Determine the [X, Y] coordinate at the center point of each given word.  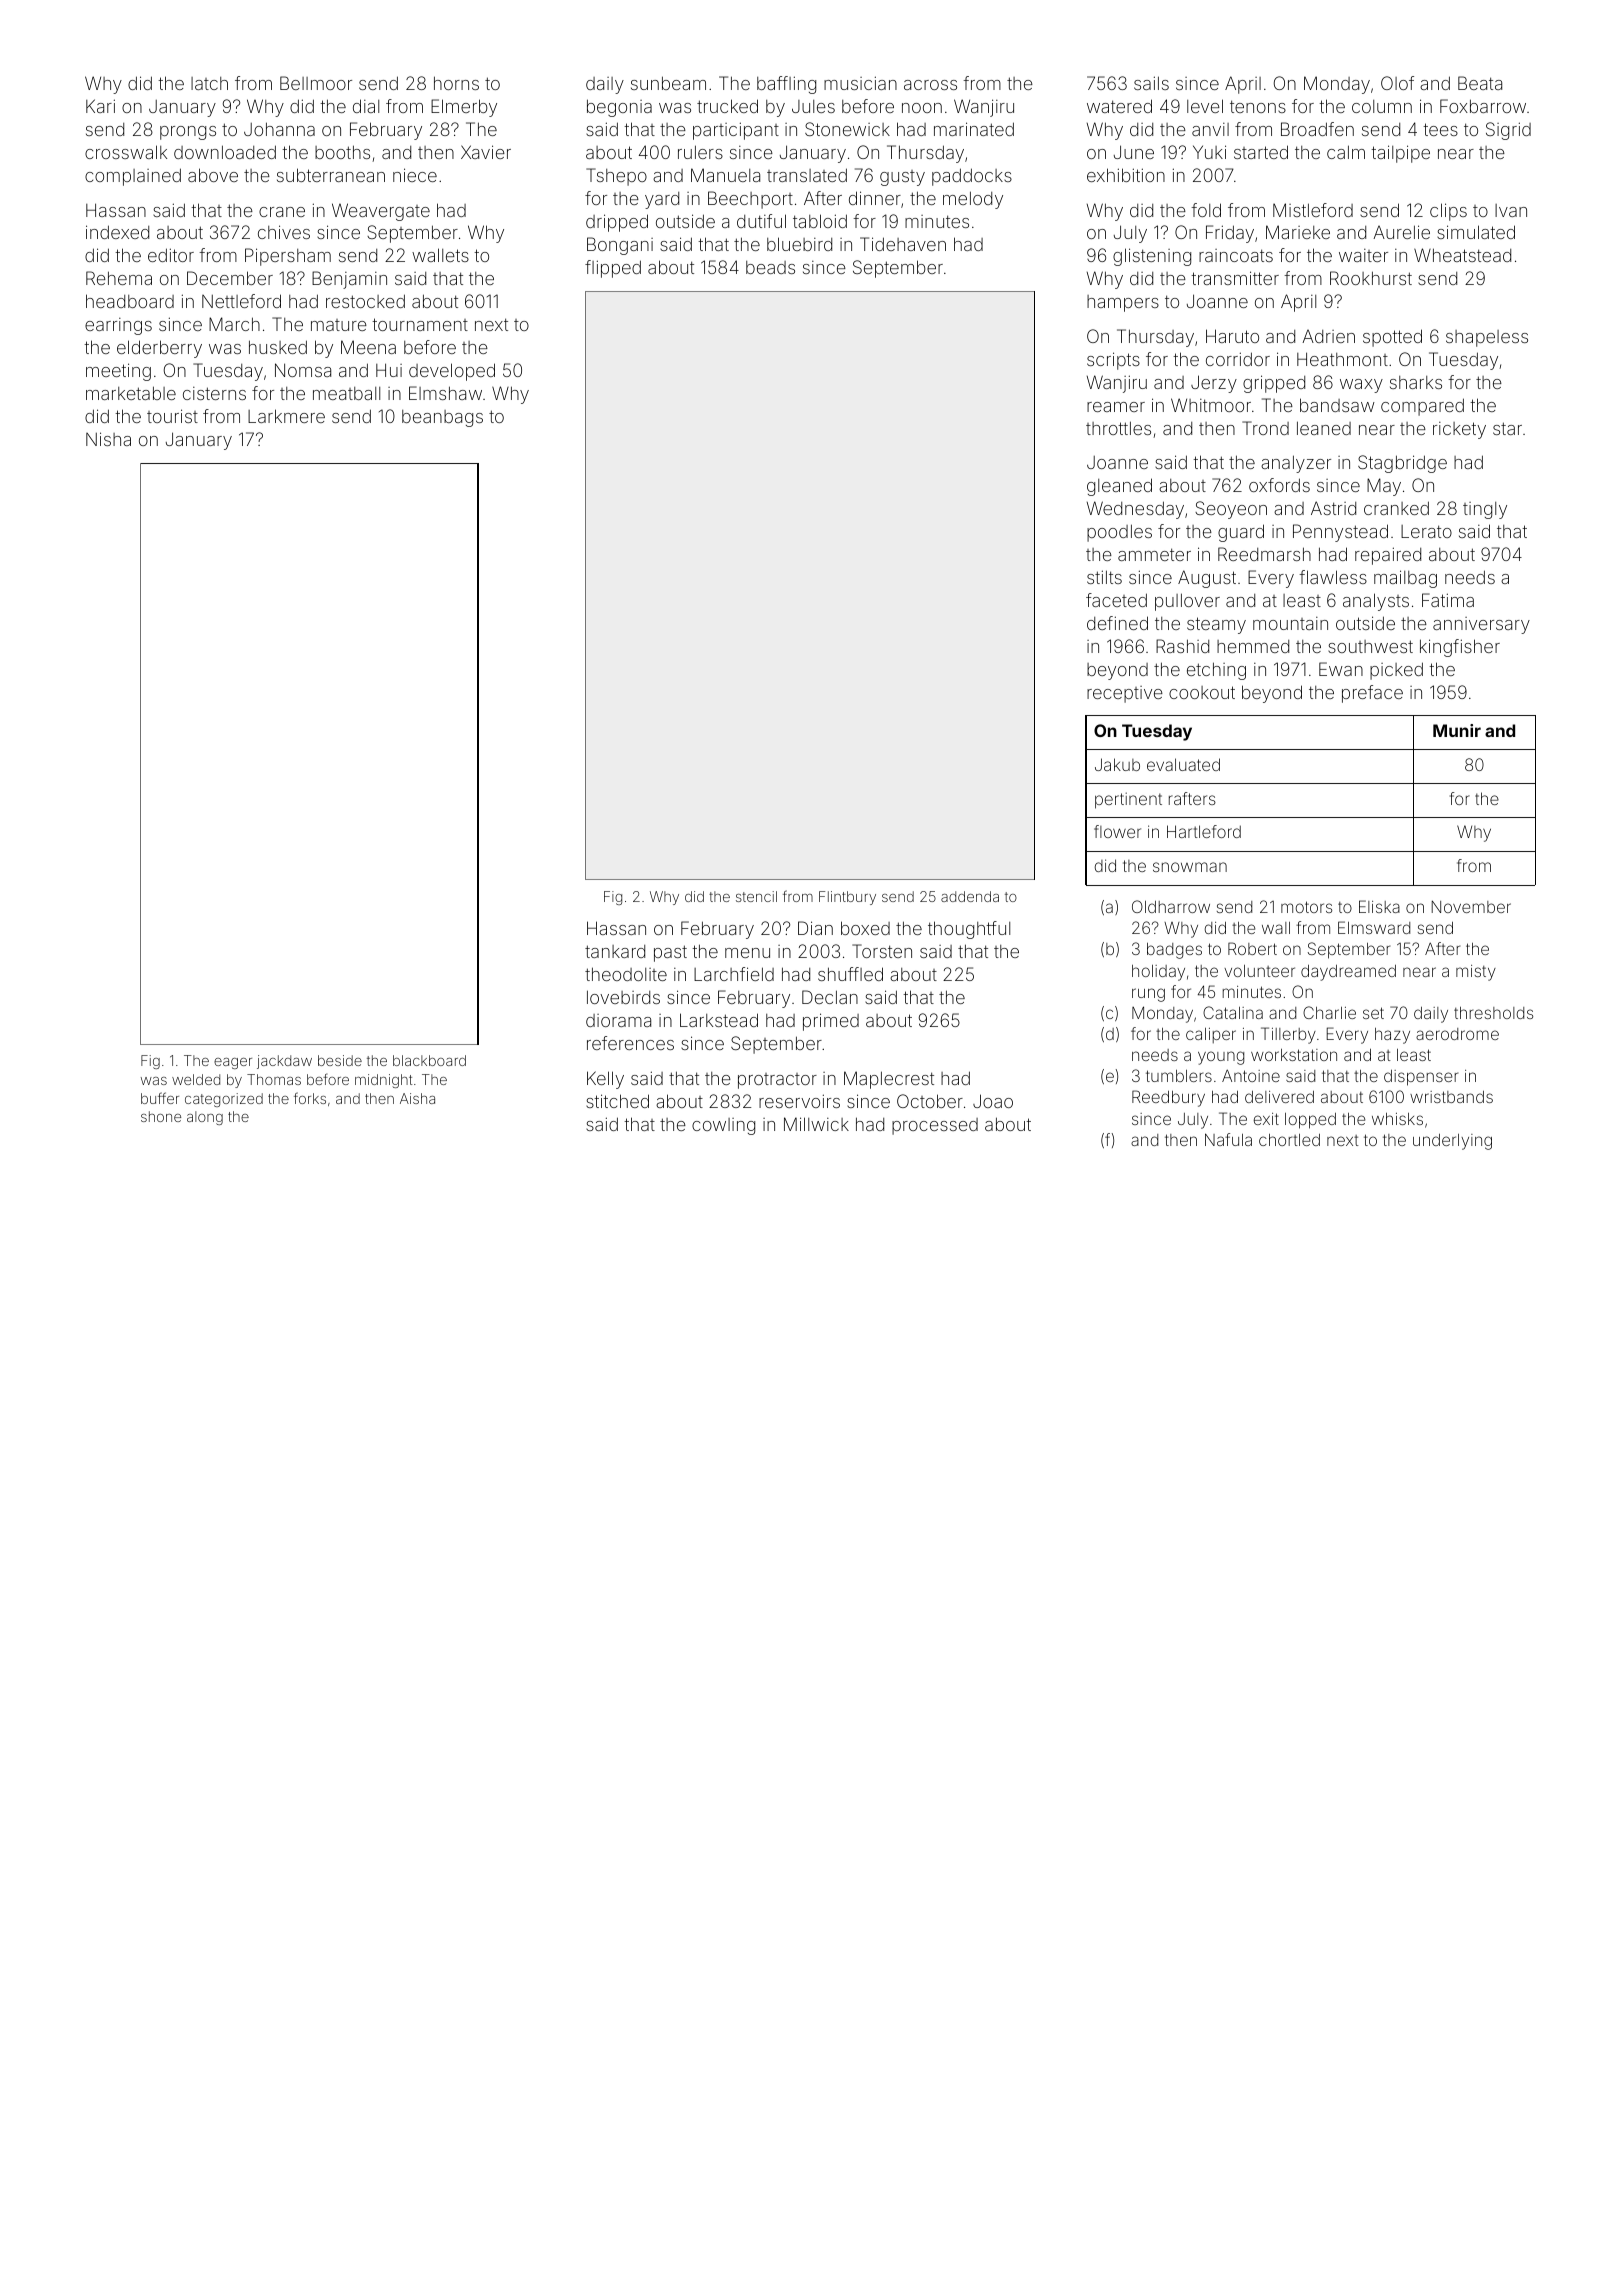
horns [456, 83]
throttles [1118, 428]
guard [1241, 533]
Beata [1480, 83]
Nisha [108, 439]
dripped [617, 223]
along [205, 1118]
